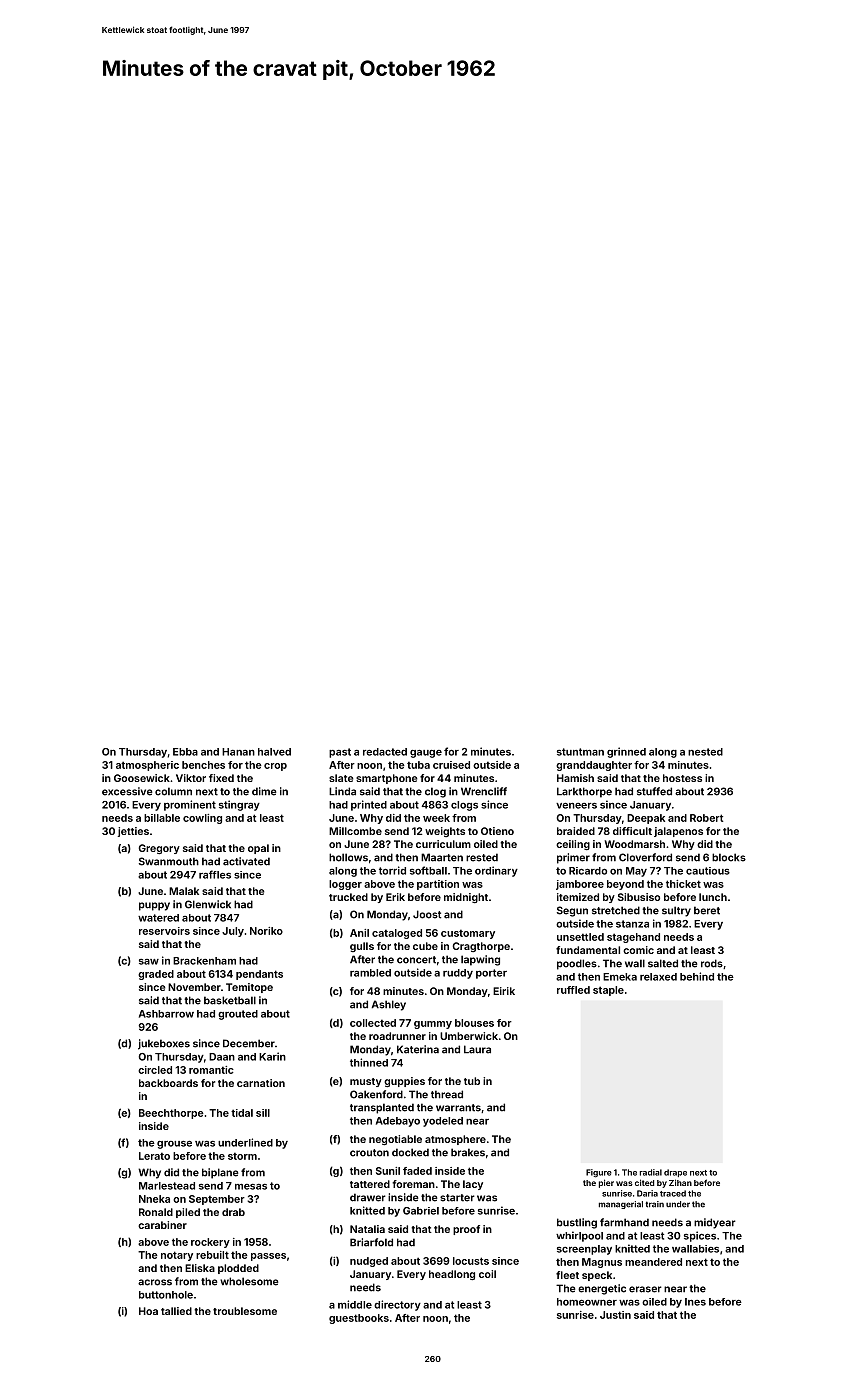  What do you see at coordinates (392, 870) in the image?
I see `torrid` at bounding box center [392, 870].
